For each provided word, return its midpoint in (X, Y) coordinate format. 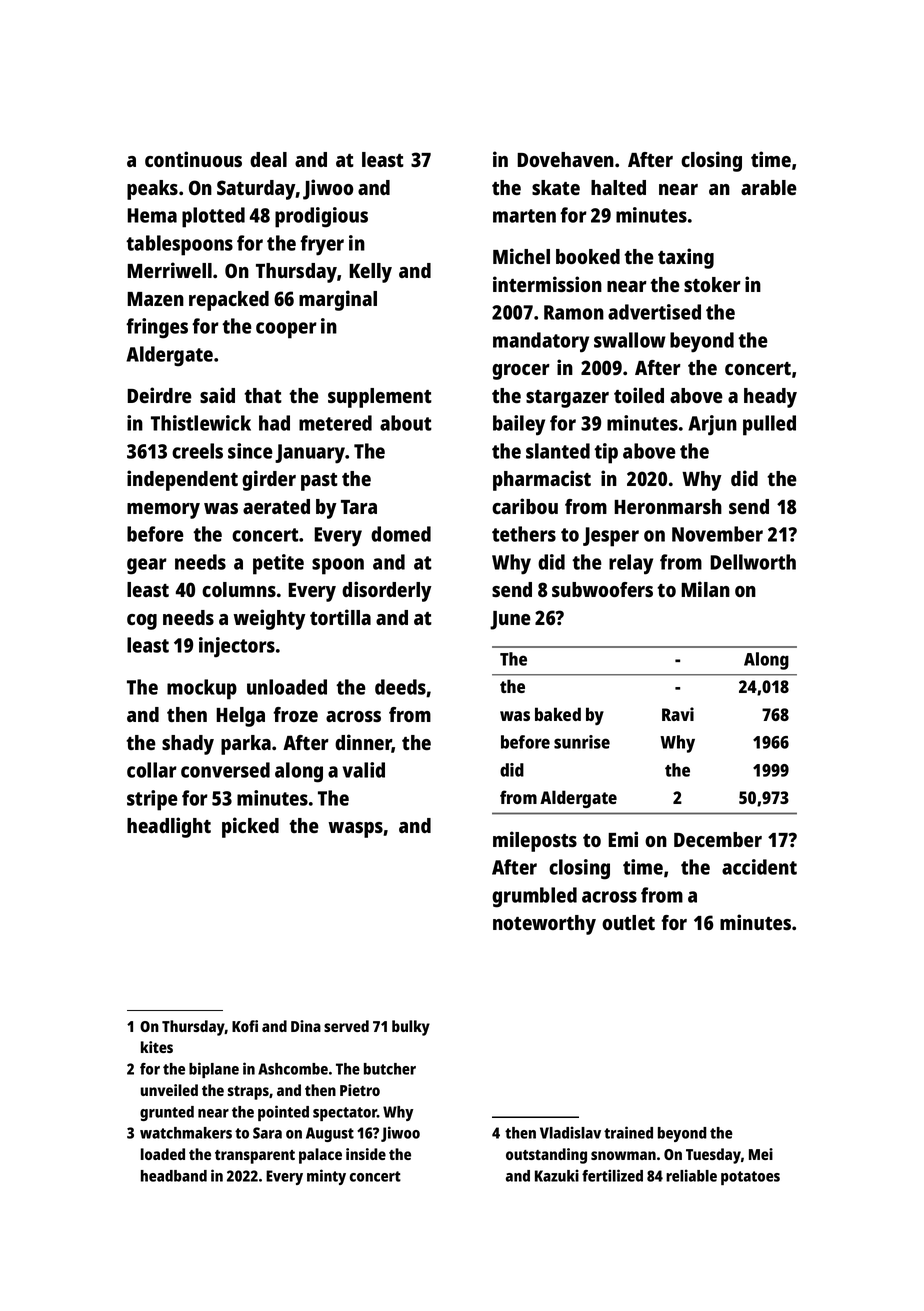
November (717, 534)
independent (182, 480)
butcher (390, 1069)
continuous (193, 159)
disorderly (387, 591)
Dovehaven (565, 159)
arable (769, 187)
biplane (214, 1070)
